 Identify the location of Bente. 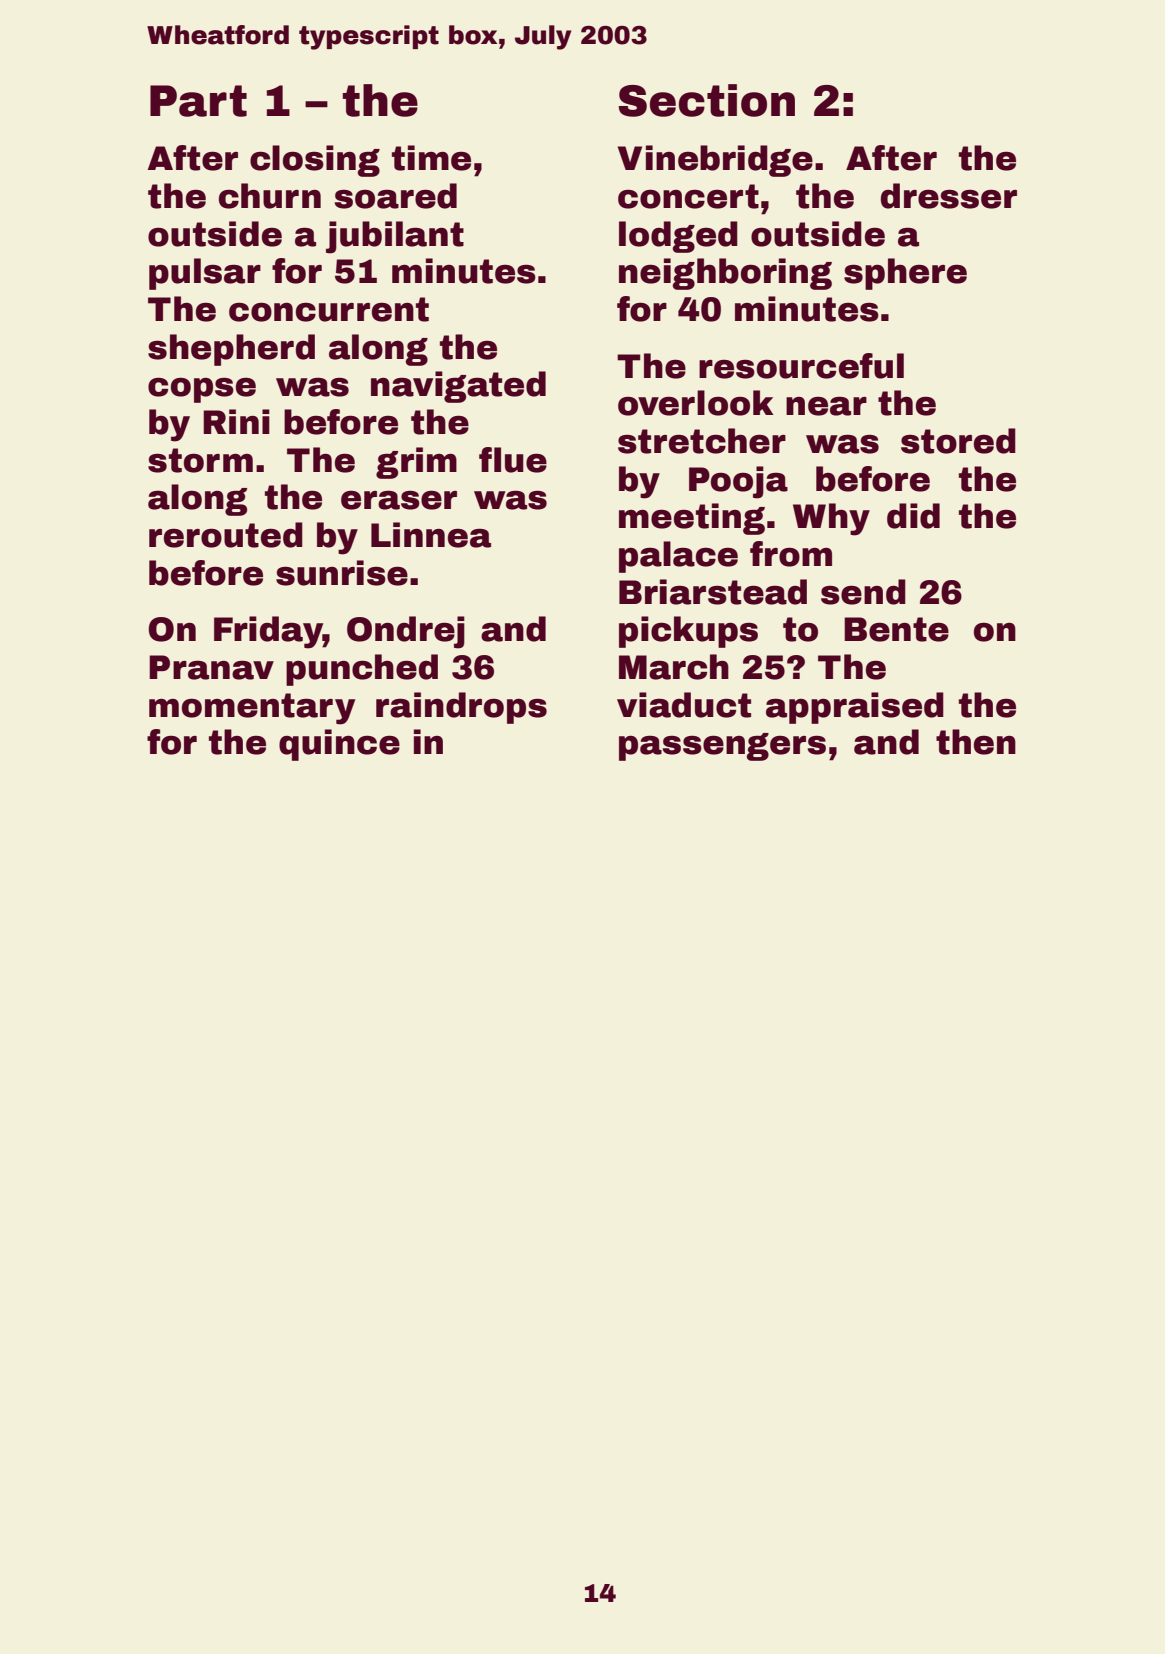
(896, 629).
